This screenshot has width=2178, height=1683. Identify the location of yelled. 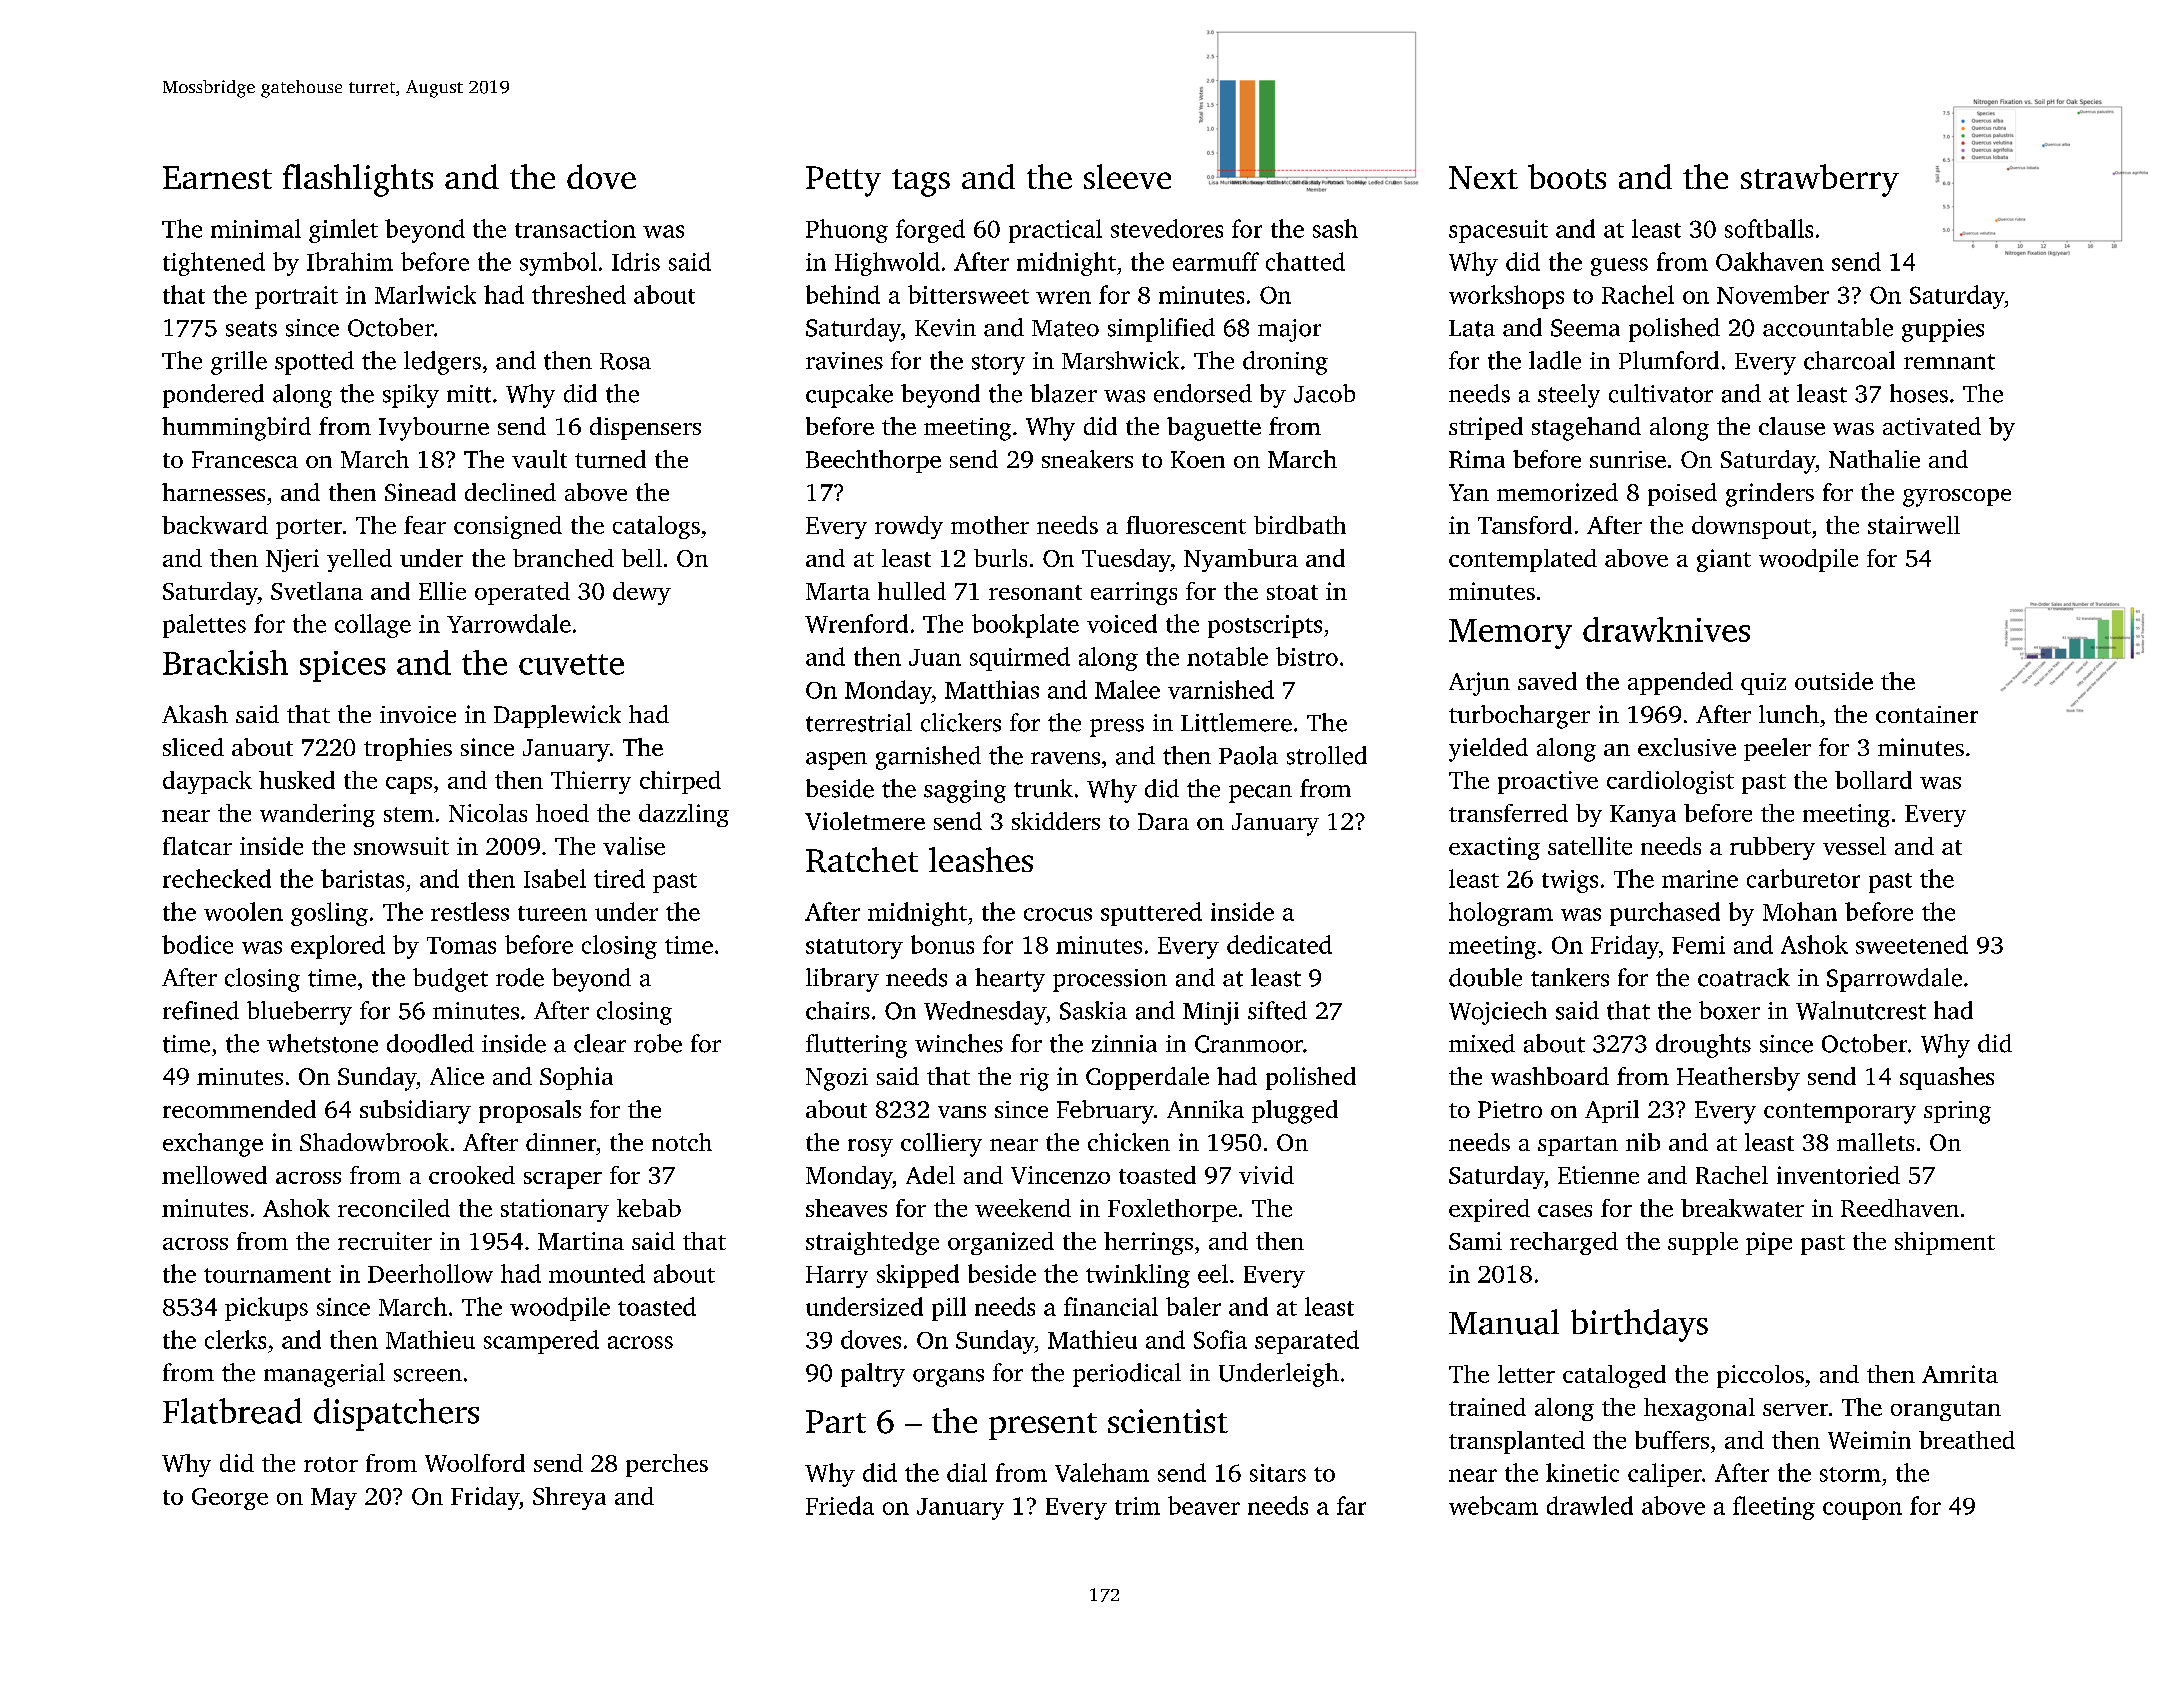
(359, 560).
